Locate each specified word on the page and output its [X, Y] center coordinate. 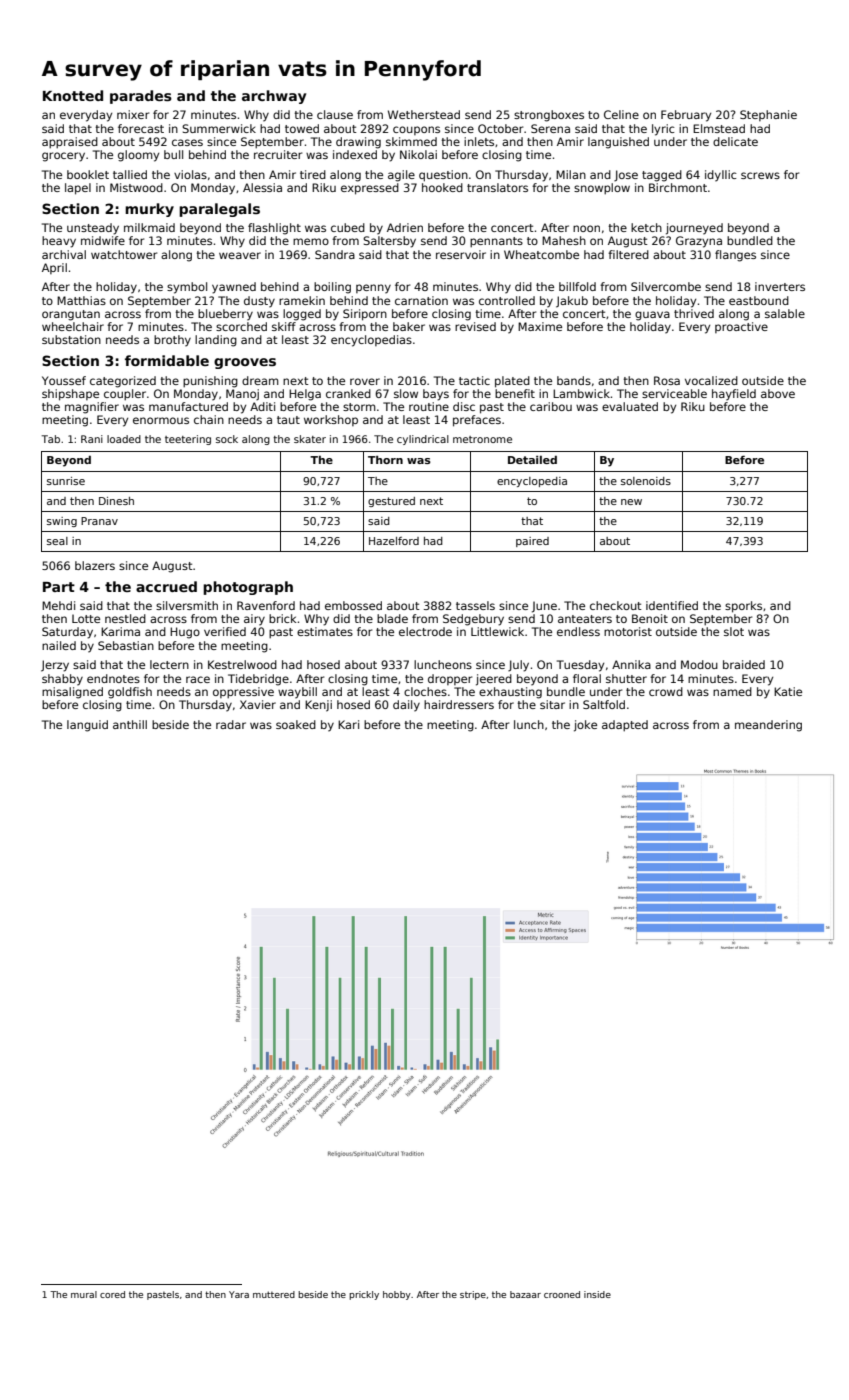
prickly [364, 1295]
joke [585, 726]
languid [87, 726]
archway [274, 97]
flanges [735, 256]
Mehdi [58, 605]
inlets [479, 141]
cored [112, 1294]
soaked [296, 724]
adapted [625, 726]
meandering [768, 726]
